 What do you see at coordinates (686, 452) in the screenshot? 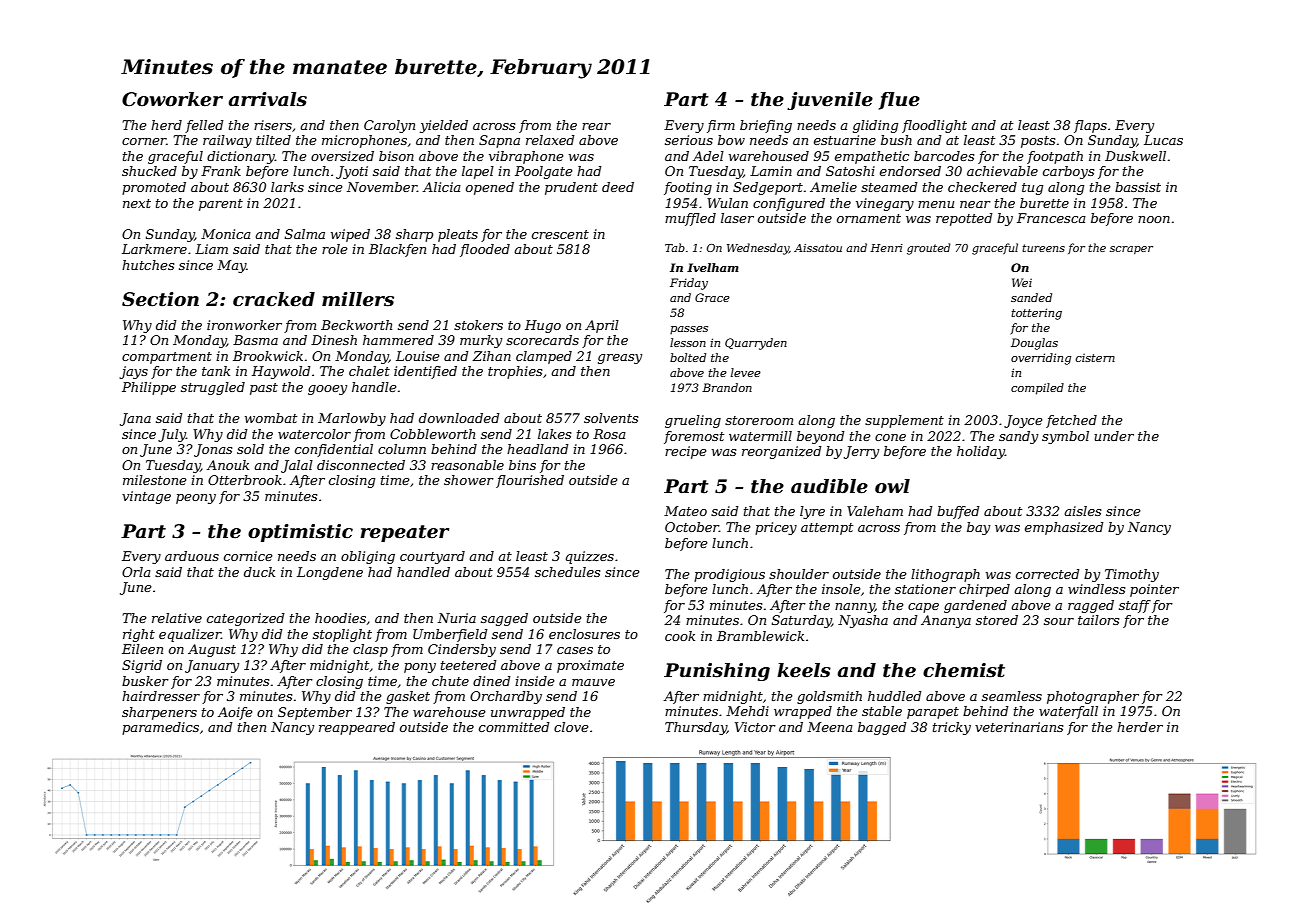
I see `recipe` at bounding box center [686, 452].
